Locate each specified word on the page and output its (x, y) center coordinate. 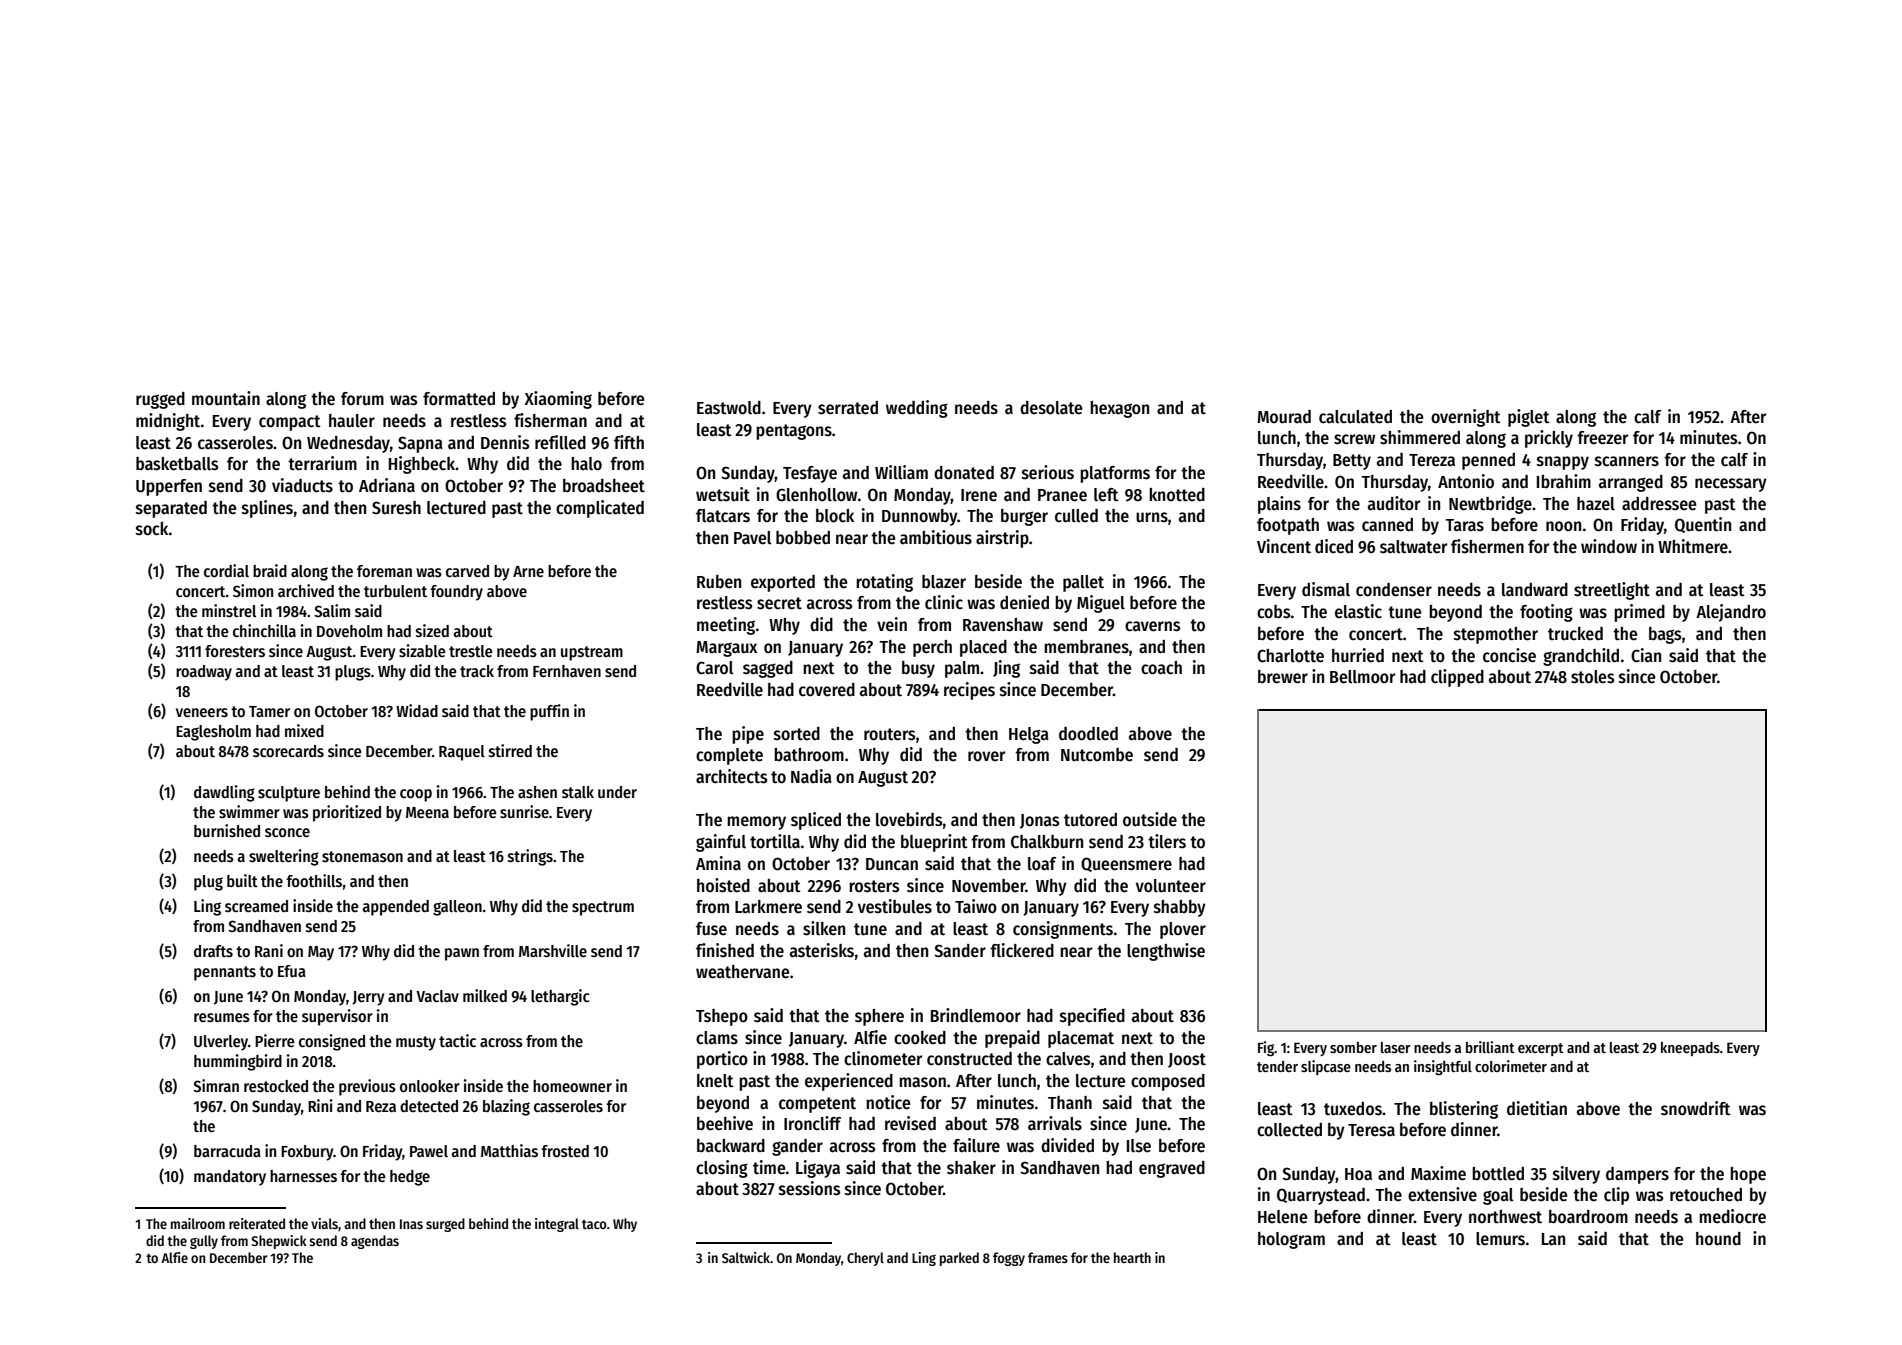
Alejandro (1731, 613)
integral (557, 1225)
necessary (1731, 485)
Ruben (719, 582)
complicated (600, 509)
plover (1183, 930)
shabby (1180, 908)
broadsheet (604, 486)
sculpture (289, 794)
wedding (917, 409)
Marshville (553, 951)
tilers (1167, 841)
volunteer (1171, 886)
